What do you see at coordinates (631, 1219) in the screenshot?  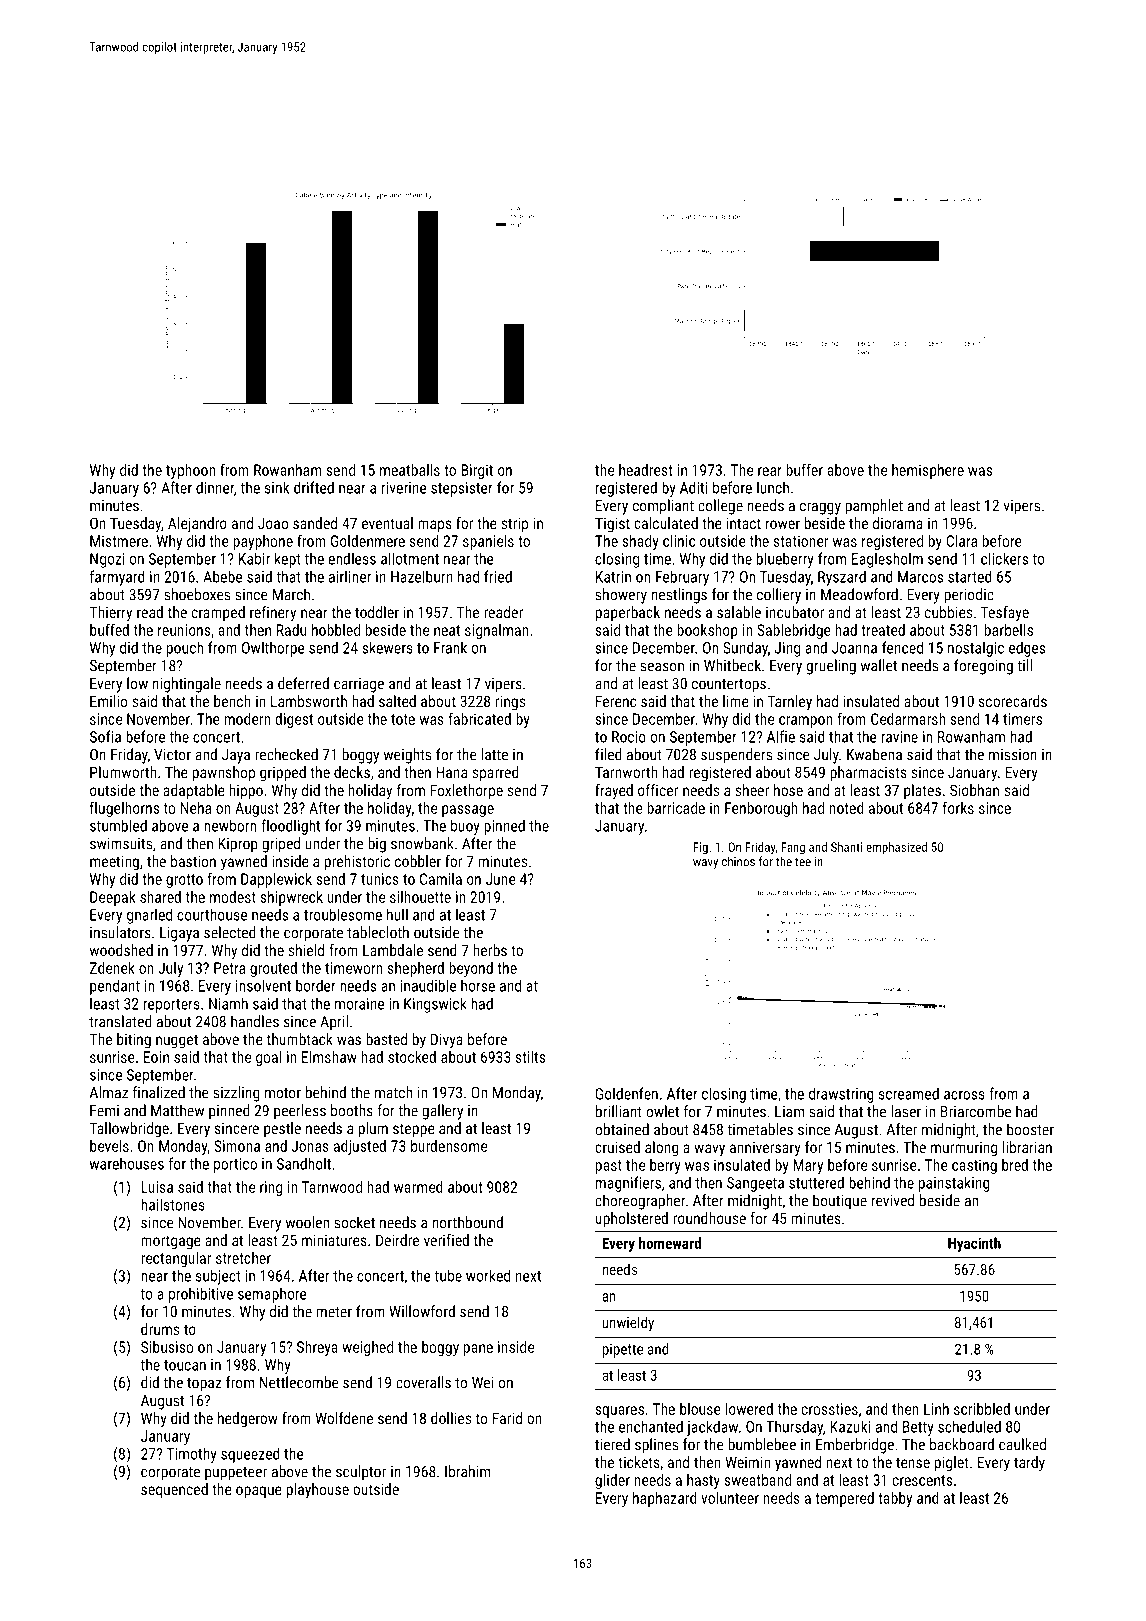 I see `upholstered` at bounding box center [631, 1219].
